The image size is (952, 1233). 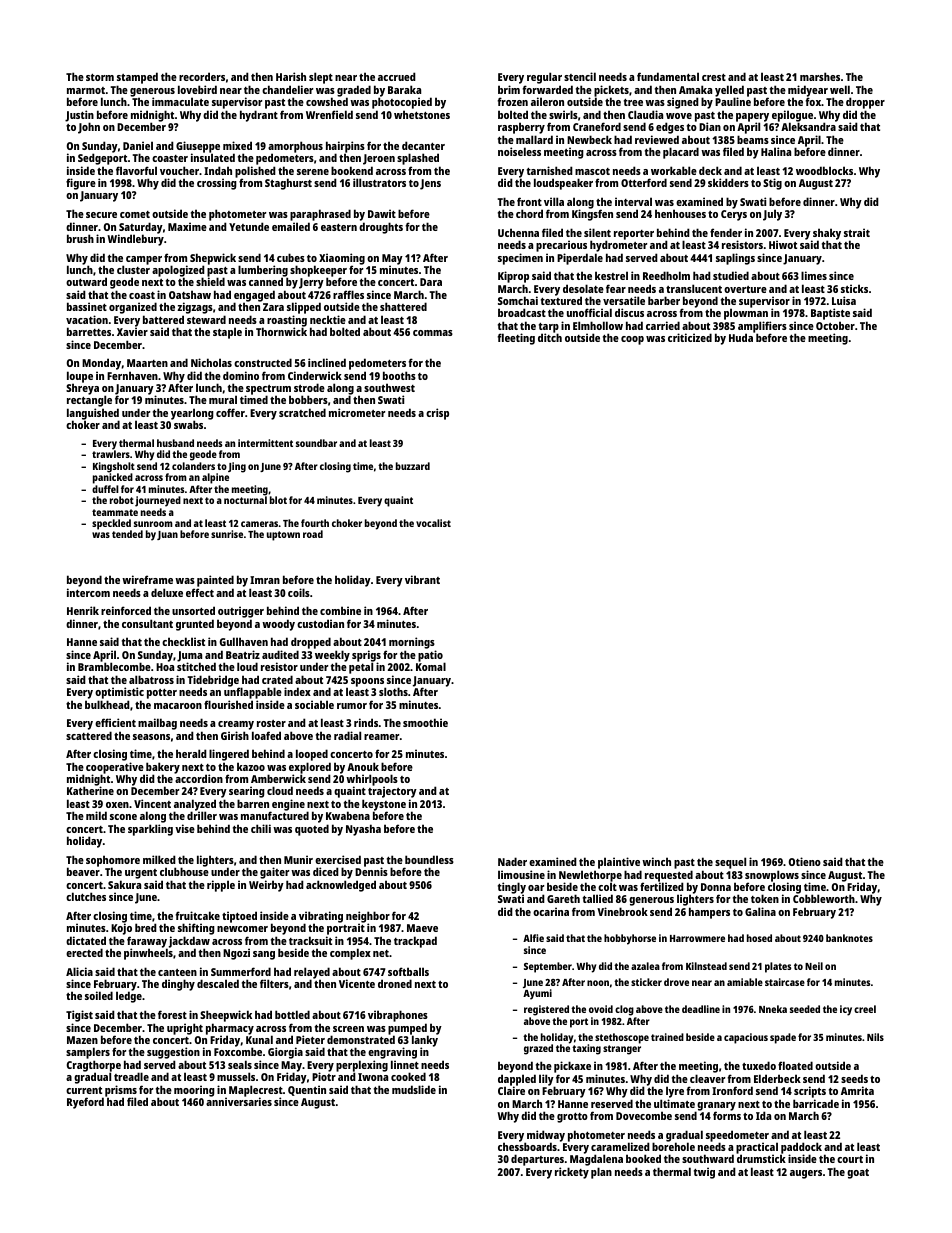 I want to click on storm, so click(x=100, y=77).
